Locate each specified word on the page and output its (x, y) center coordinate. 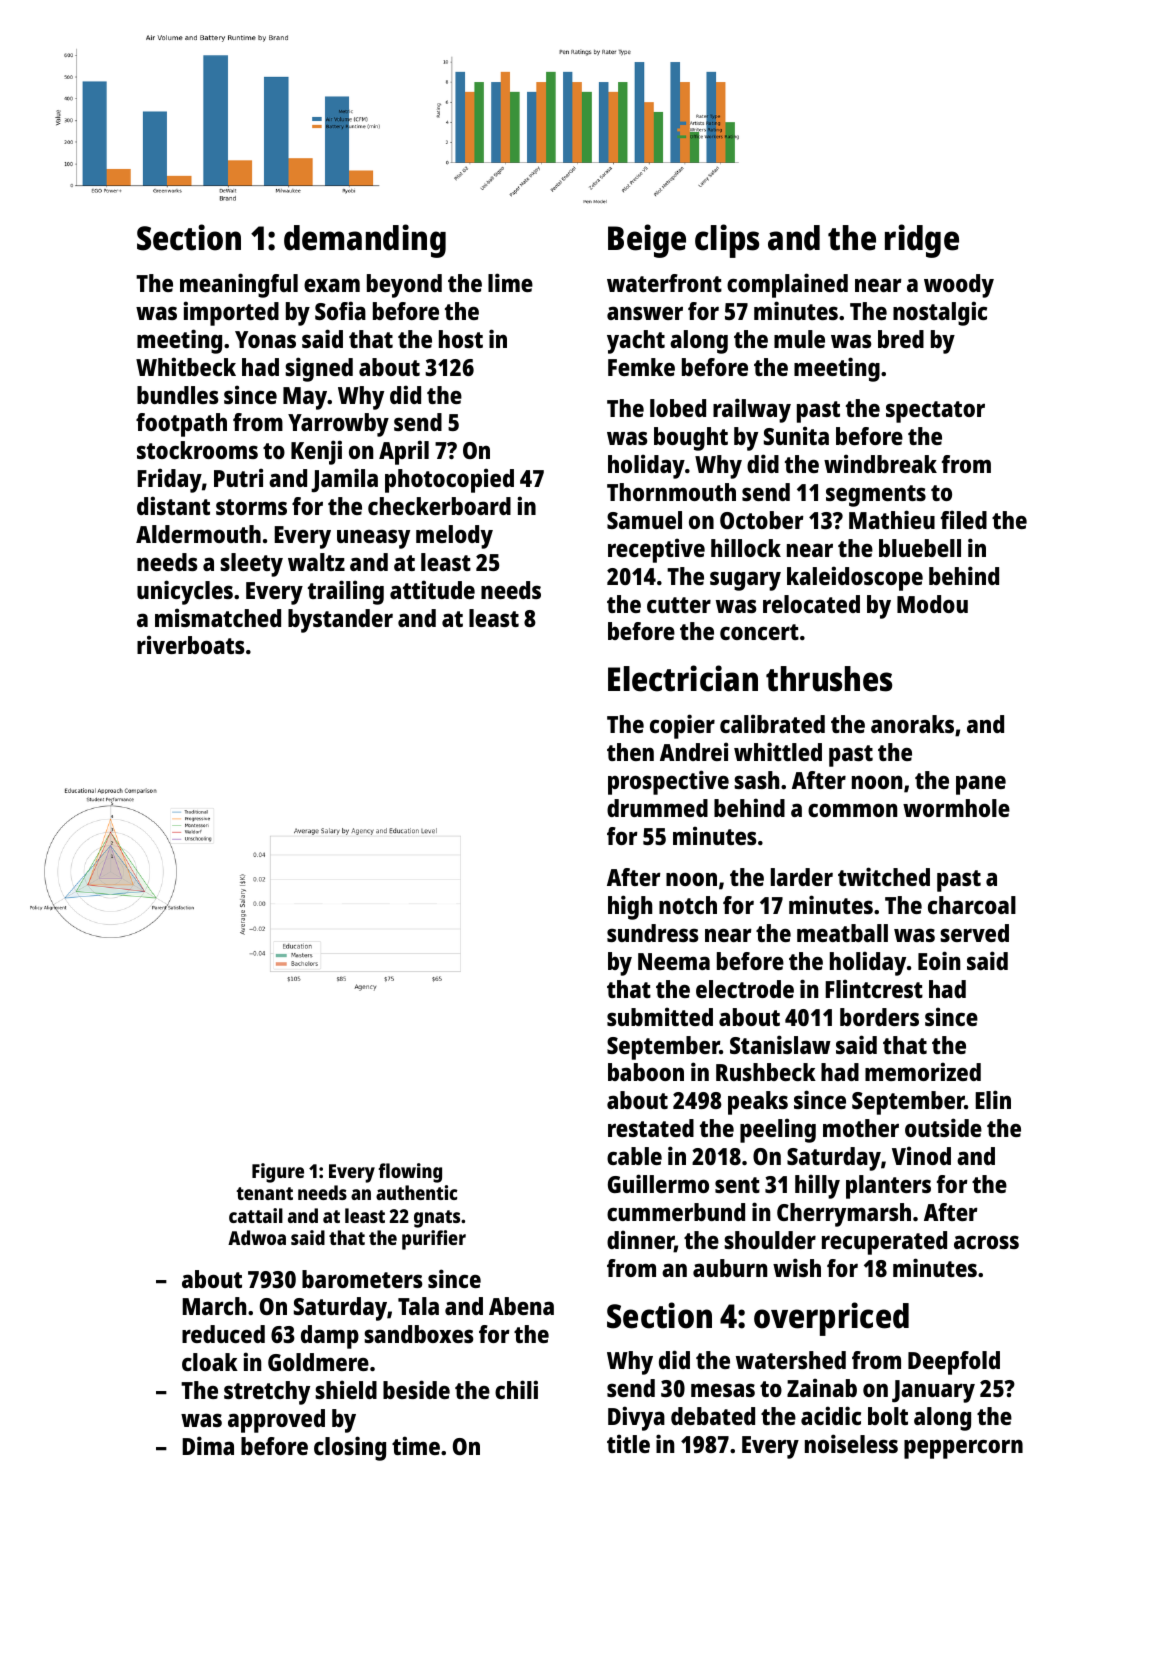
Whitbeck (186, 366)
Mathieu (892, 519)
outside (943, 1127)
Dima (208, 1445)
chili (516, 1389)
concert (759, 632)
